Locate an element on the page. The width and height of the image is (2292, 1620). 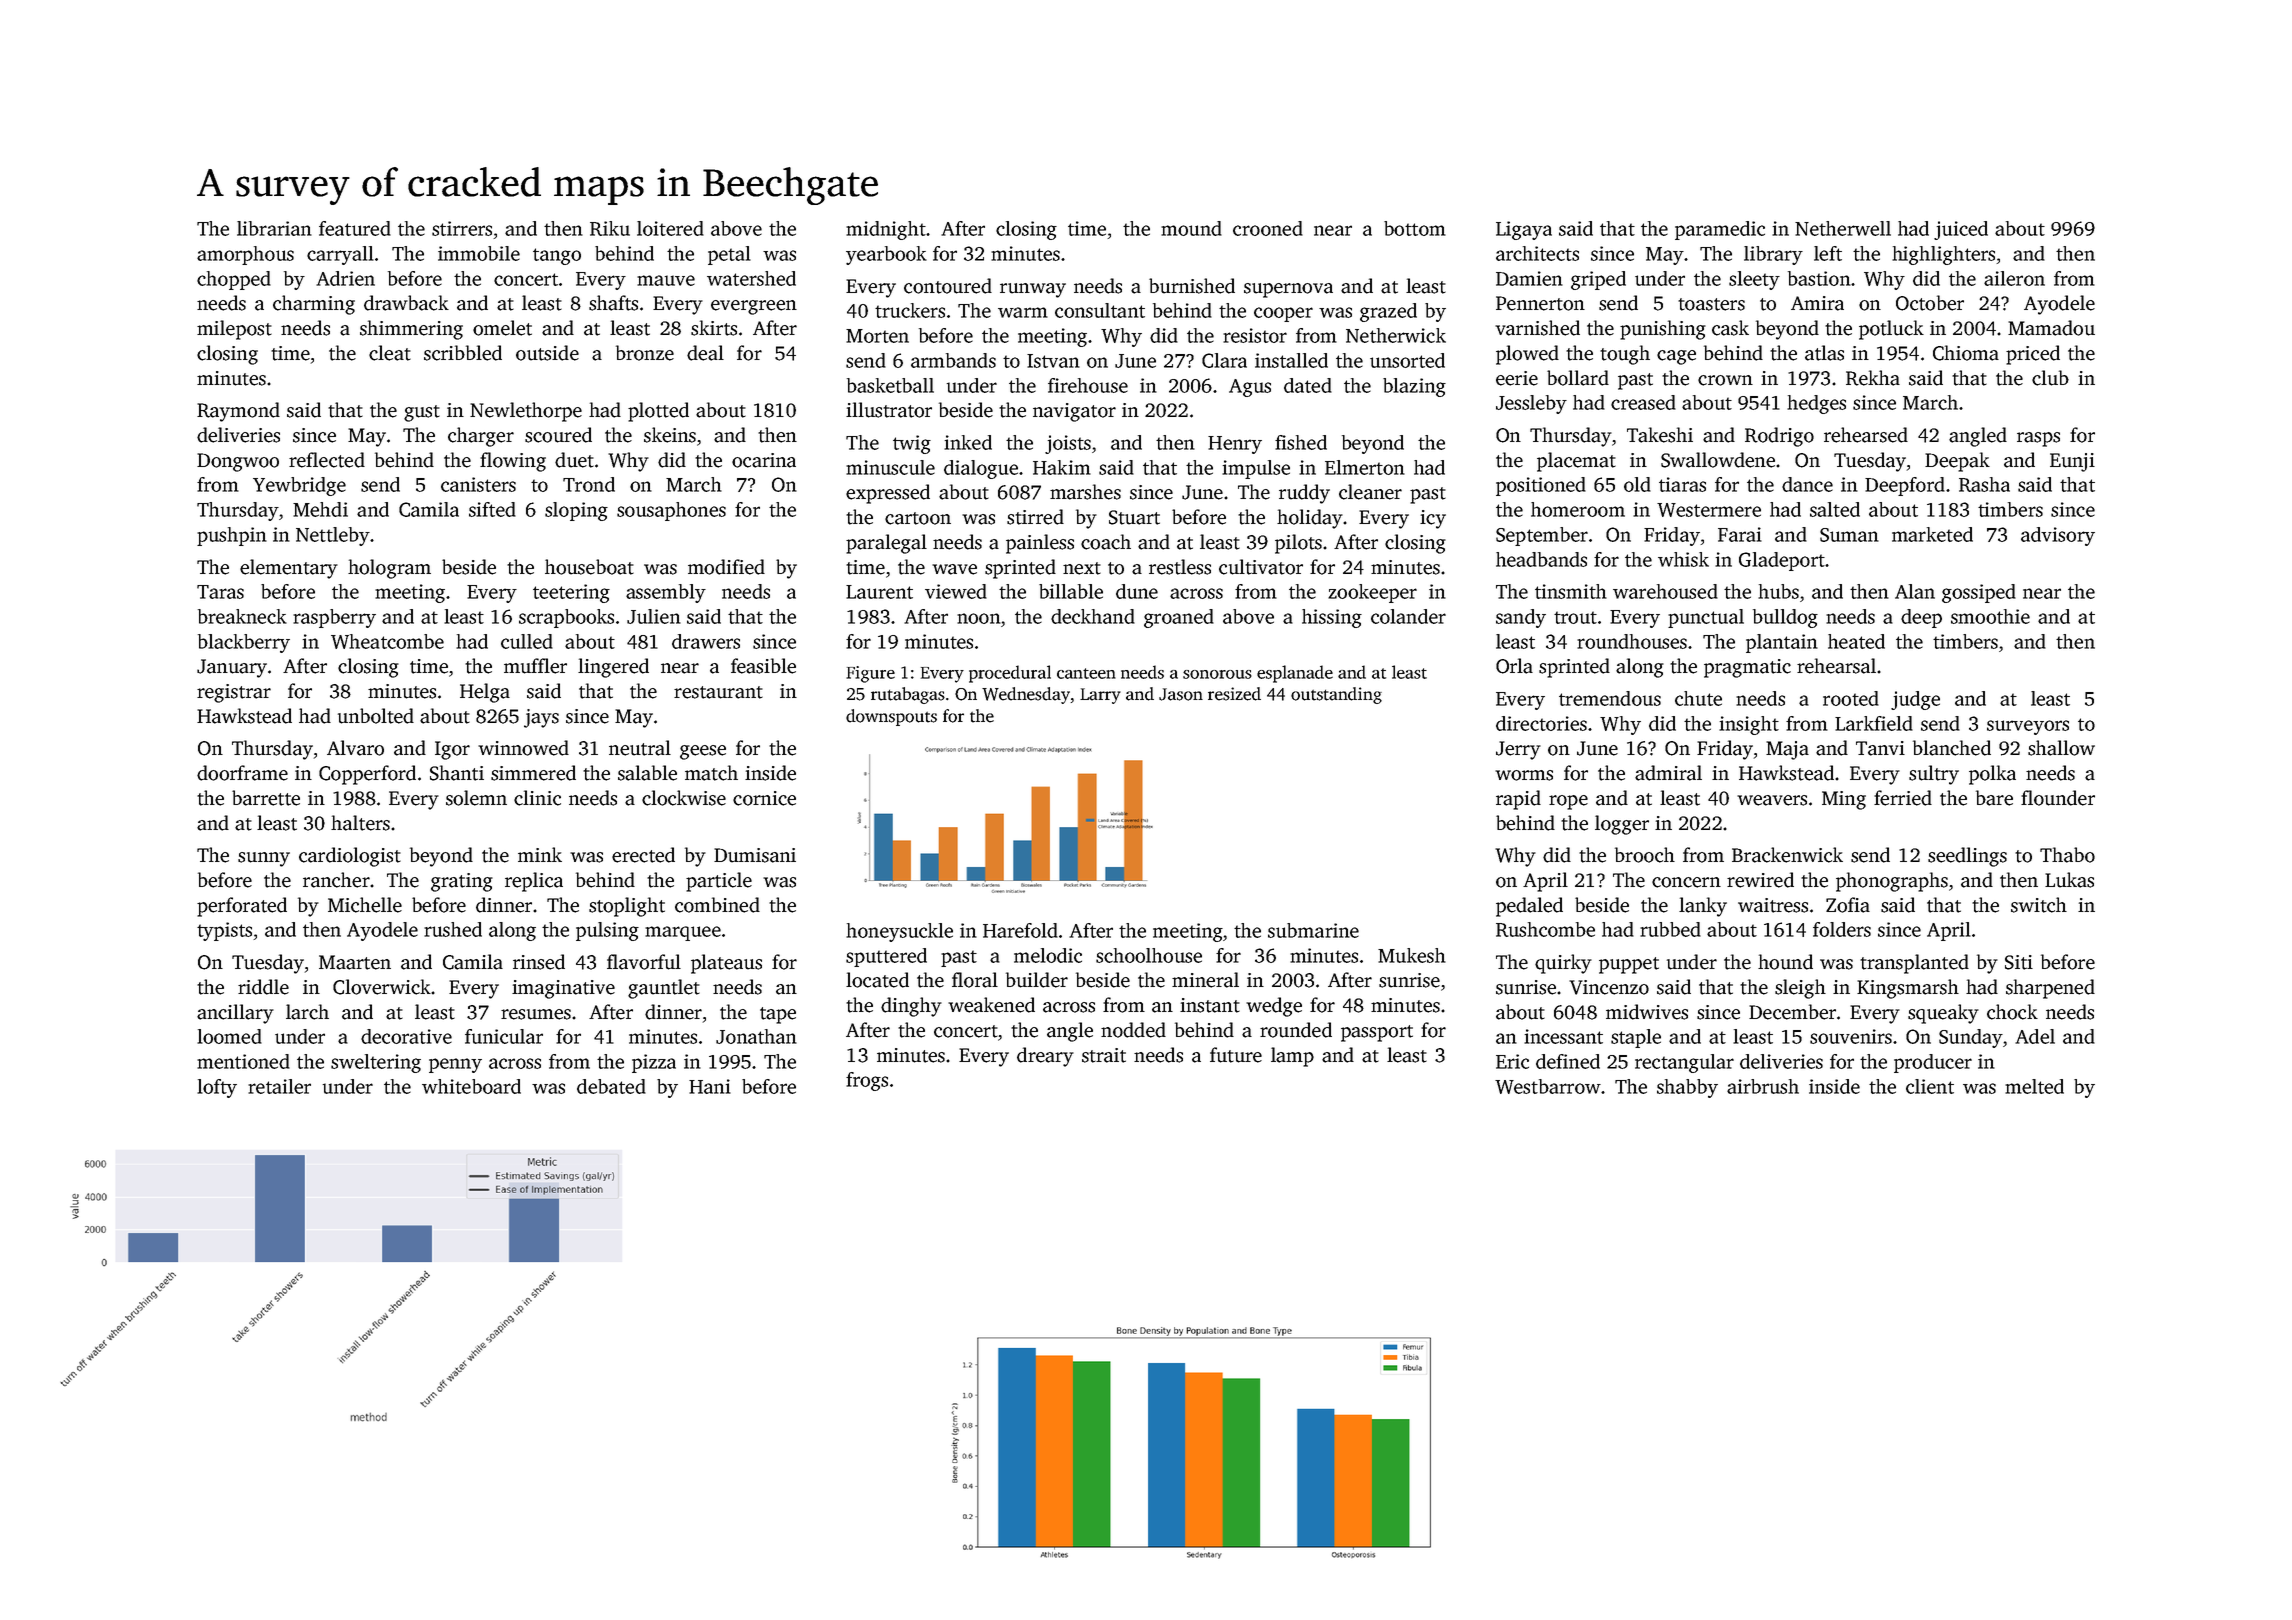
blackberry is located at coordinates (244, 643).
